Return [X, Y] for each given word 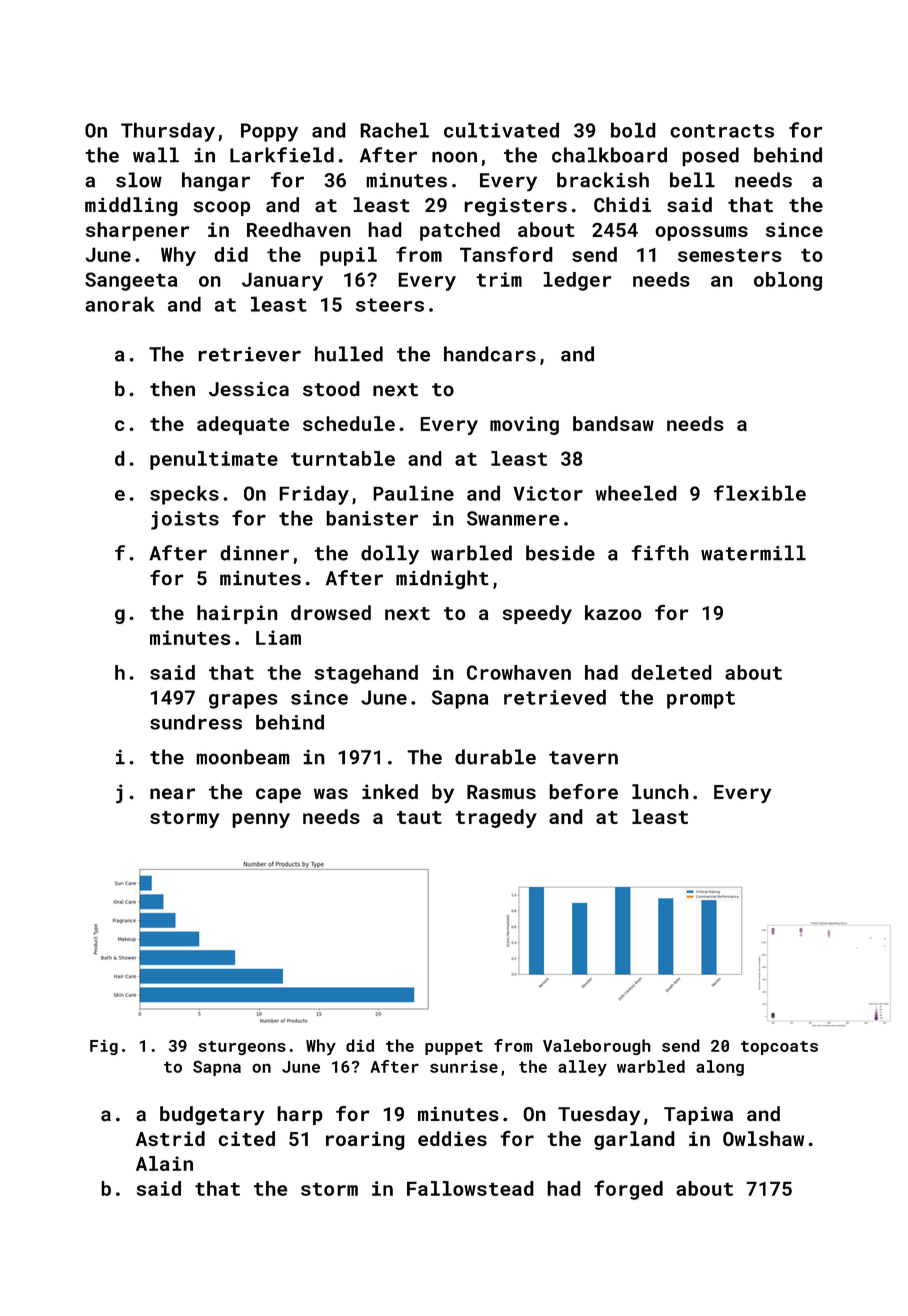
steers [390, 305]
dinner [254, 553]
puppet [454, 1048]
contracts [722, 131]
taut [419, 817]
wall [156, 155]
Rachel [394, 130]
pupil [348, 256]
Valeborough [597, 1047]
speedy [537, 614]
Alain [164, 1163]
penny [261, 820]
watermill [753, 553]
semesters [730, 255]
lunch [660, 792]
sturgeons [242, 1048]
